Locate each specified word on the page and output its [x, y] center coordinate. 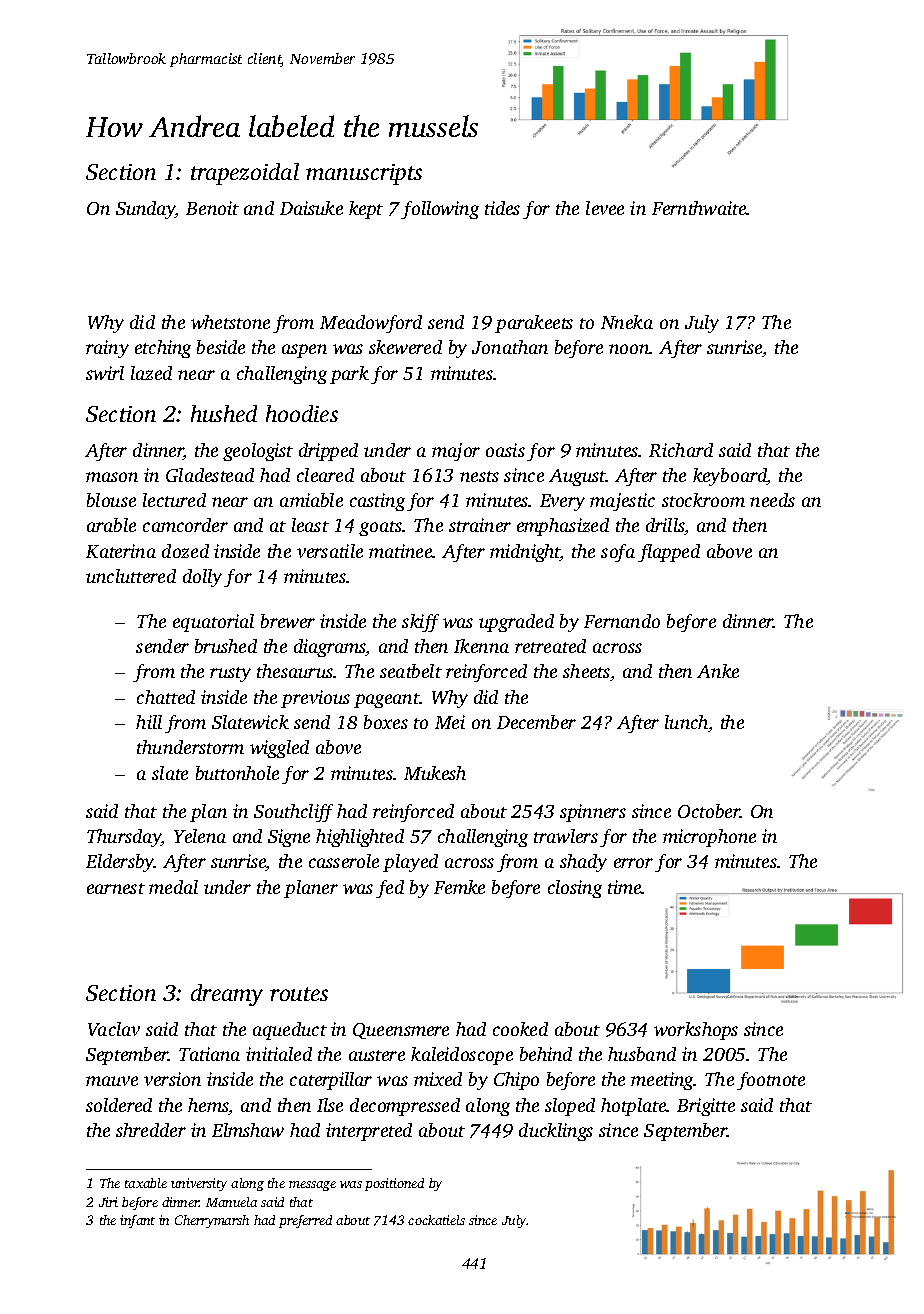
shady [583, 863]
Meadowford [371, 324]
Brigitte [706, 1107]
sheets [586, 671]
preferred [305, 1221]
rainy [107, 349]
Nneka [627, 322]
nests [479, 476]
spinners [593, 813]
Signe [289, 838]
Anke [718, 671]
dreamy [227, 995]
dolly [202, 578]
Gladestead [210, 475]
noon [629, 349]
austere [377, 1055]
